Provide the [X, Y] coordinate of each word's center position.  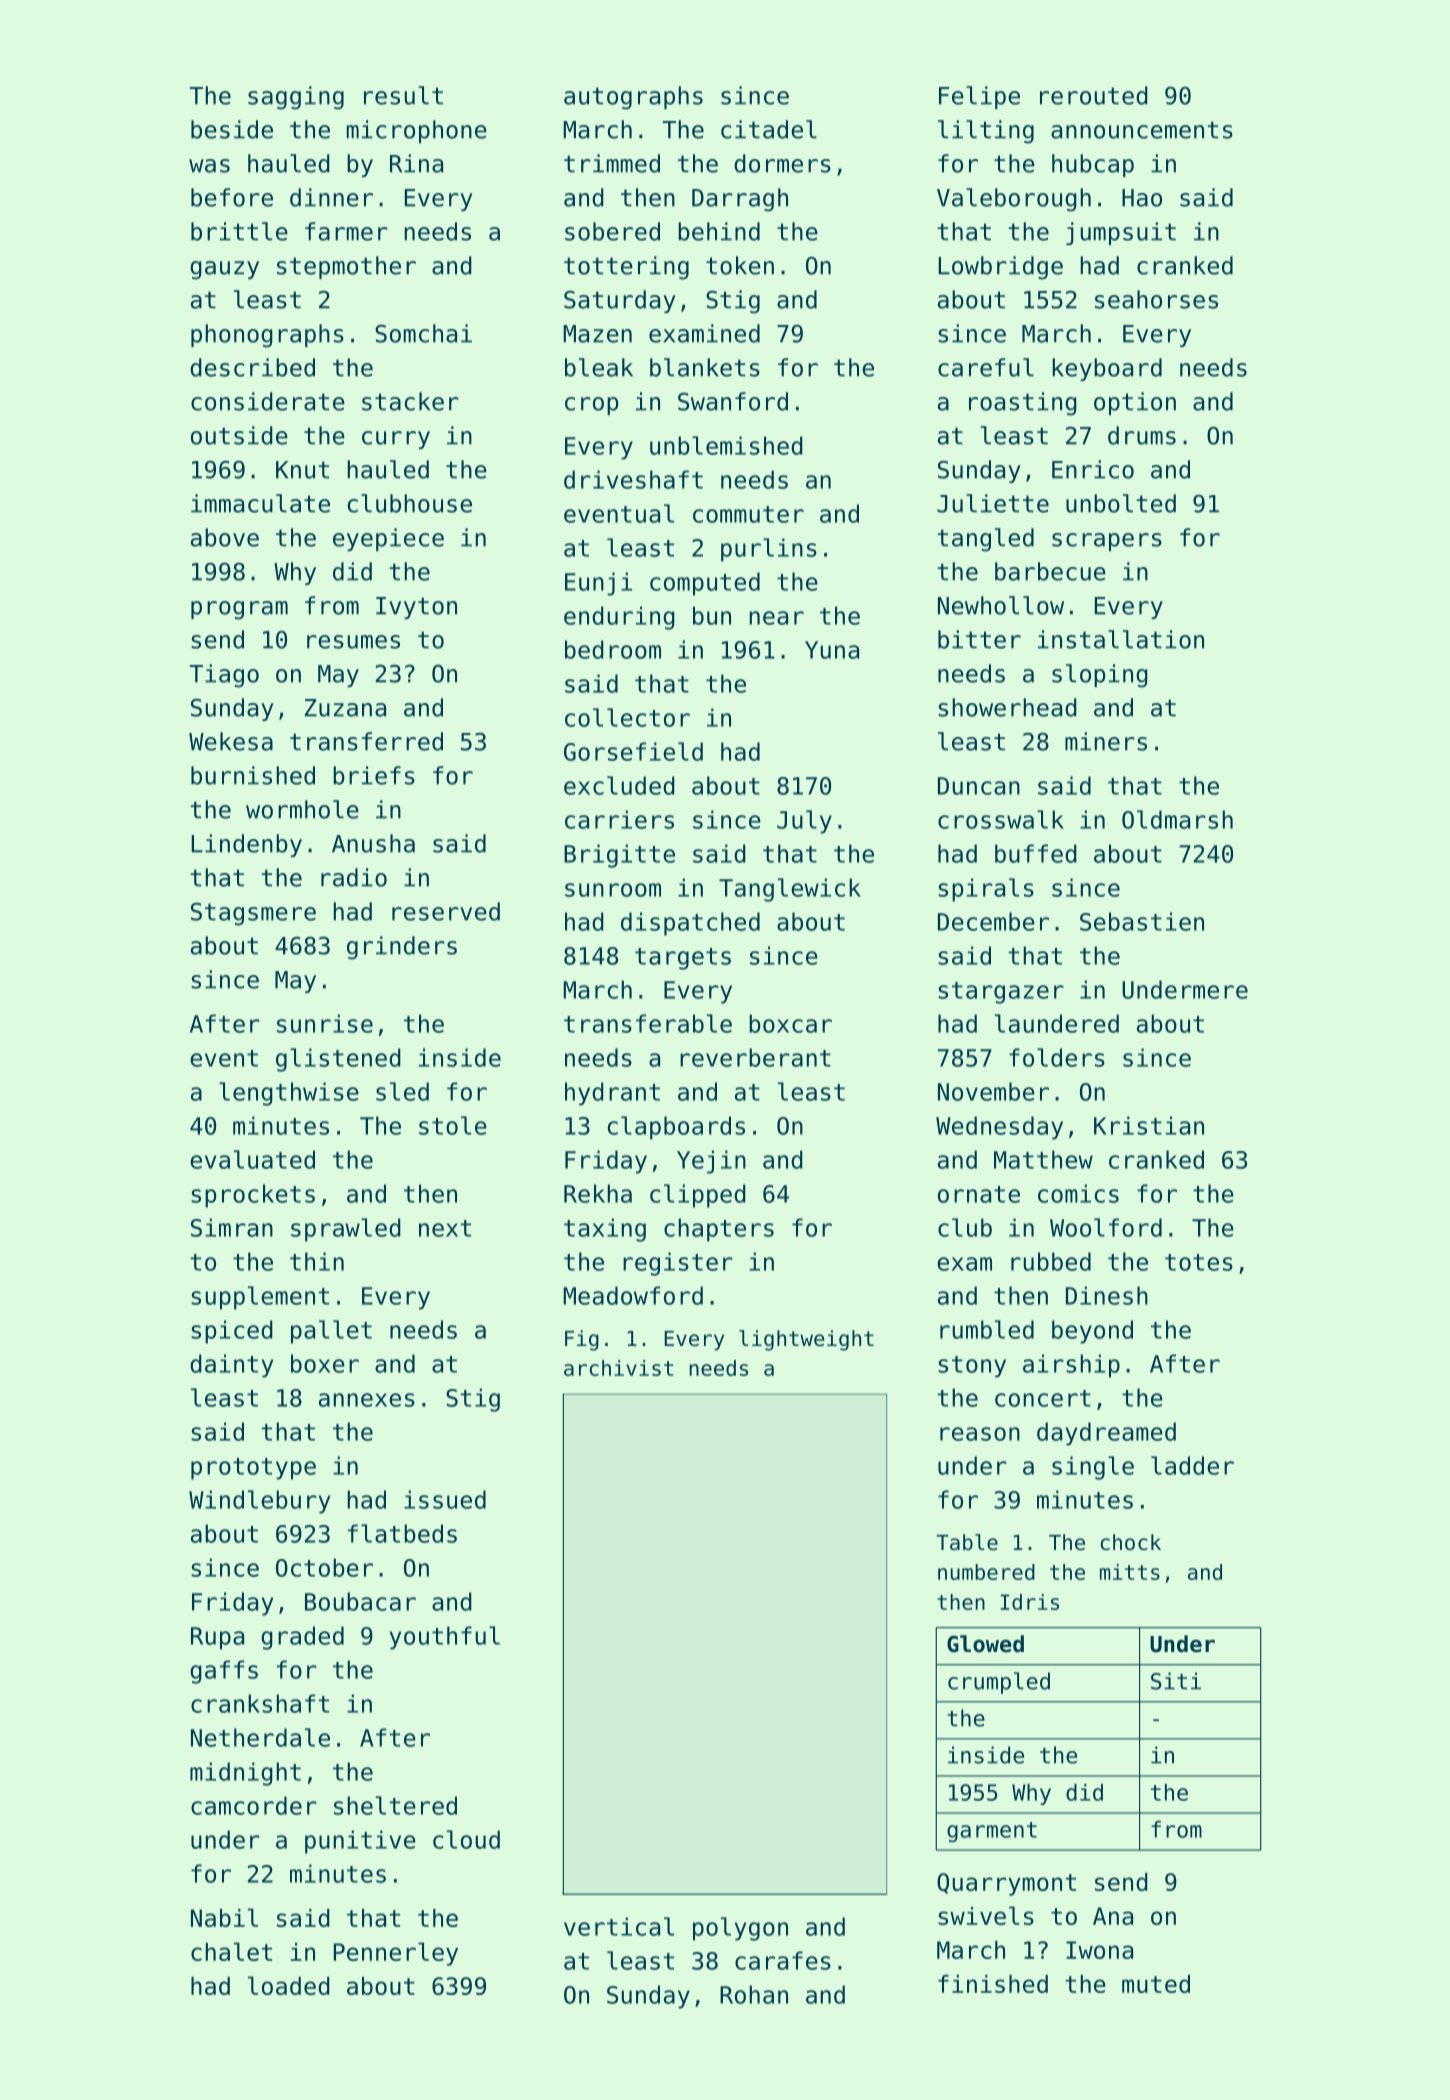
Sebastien [1142, 921]
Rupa [217, 1638]
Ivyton [416, 608]
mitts [1130, 1572]
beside [232, 129]
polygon [740, 1929]
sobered [612, 231]
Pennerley [396, 1954]
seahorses [1156, 299]
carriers [619, 819]
